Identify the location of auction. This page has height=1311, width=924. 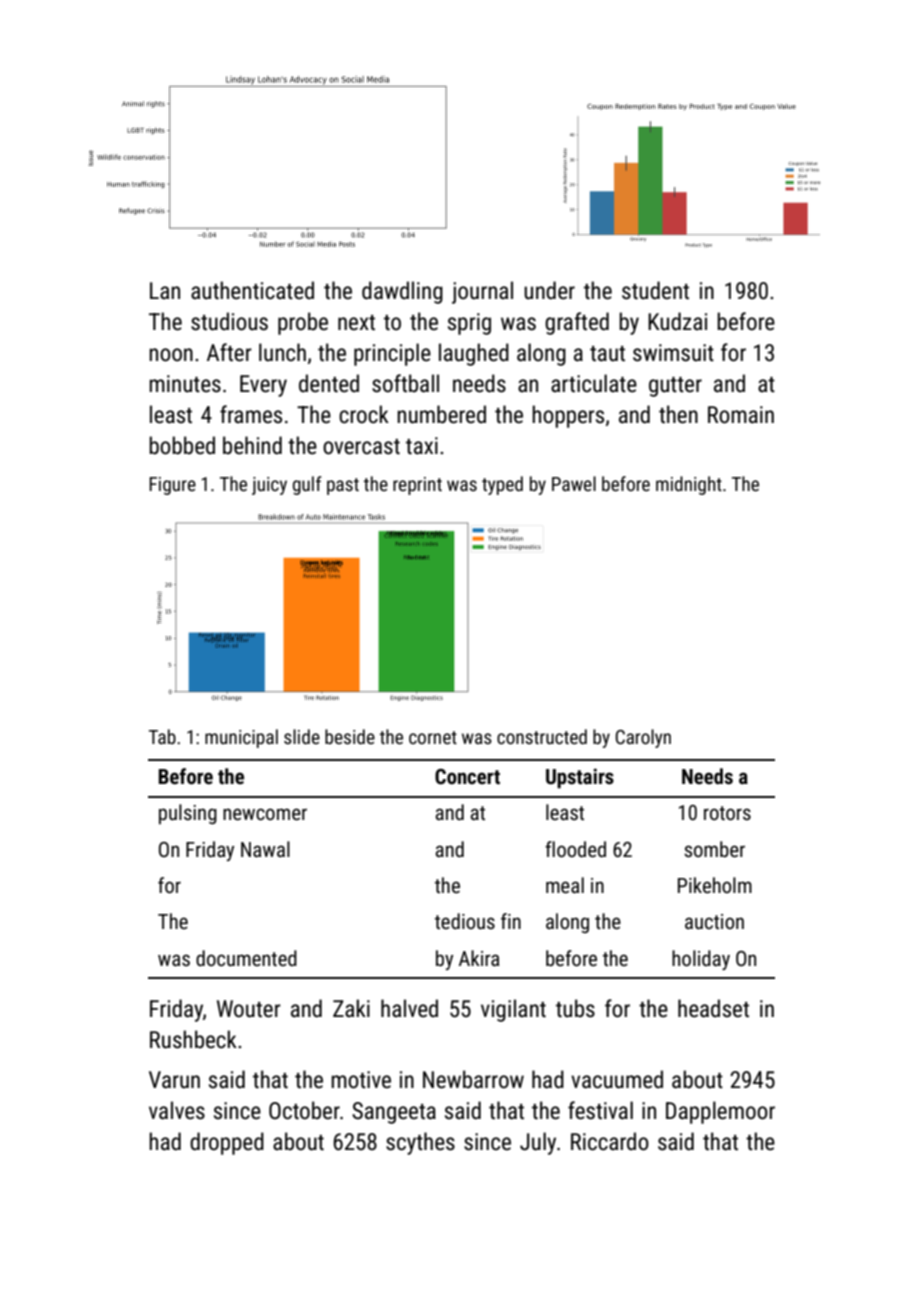
(714, 921).
